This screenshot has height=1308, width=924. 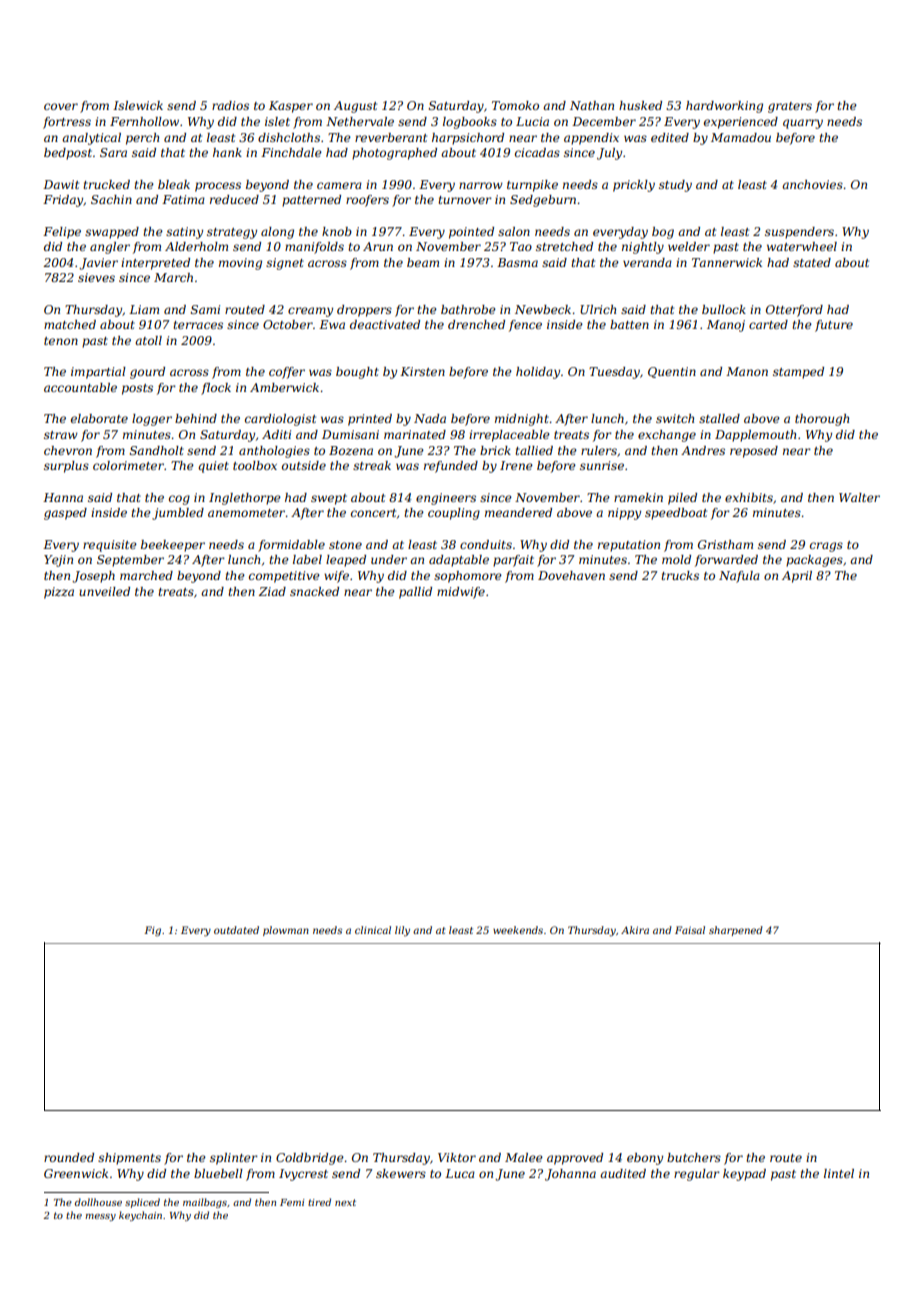 I want to click on midnight, so click(x=522, y=420).
